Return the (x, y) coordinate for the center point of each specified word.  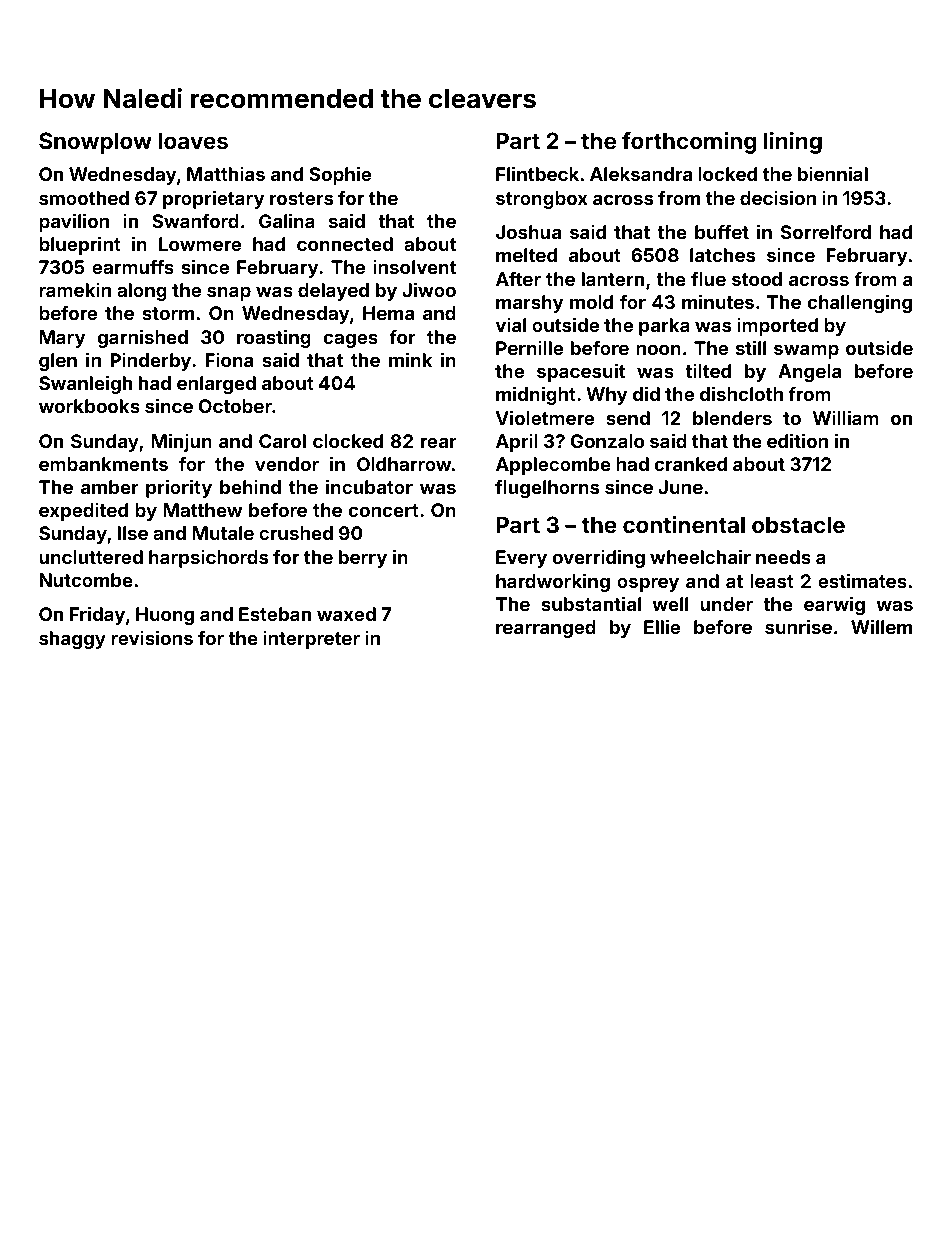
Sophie (340, 175)
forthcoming (689, 143)
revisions (152, 637)
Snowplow (95, 143)
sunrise (798, 626)
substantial (591, 603)
